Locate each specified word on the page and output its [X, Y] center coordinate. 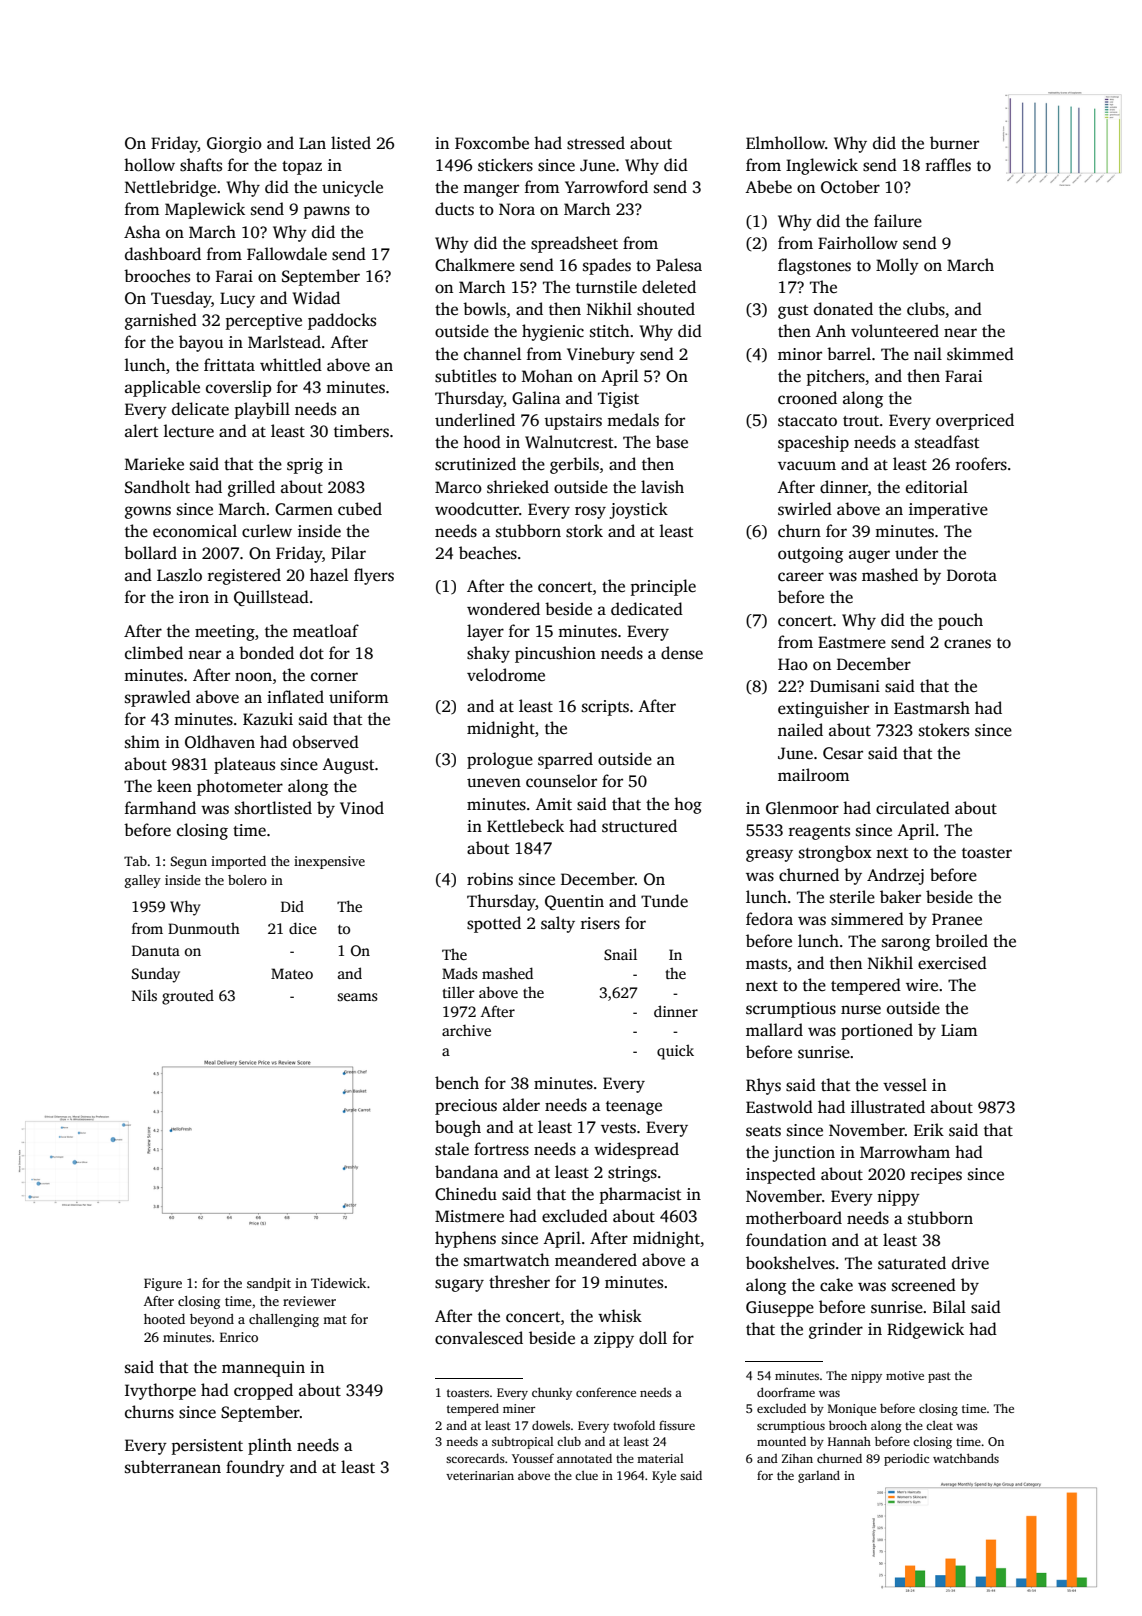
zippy [614, 1340]
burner [954, 142]
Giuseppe [780, 1309]
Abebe [768, 187]
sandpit [269, 1284]
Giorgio [234, 145]
